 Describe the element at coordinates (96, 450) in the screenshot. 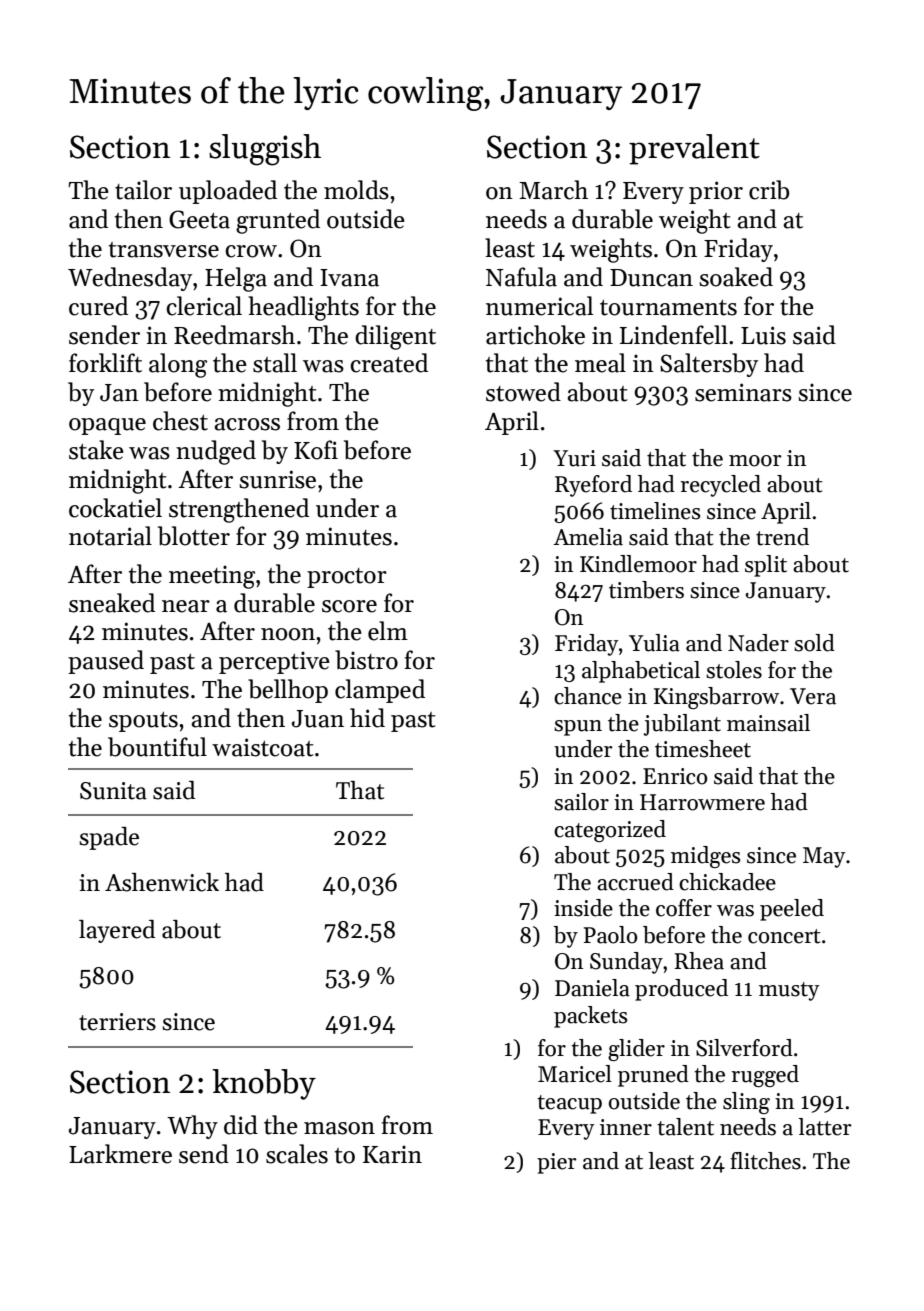

I see `stake` at that location.
